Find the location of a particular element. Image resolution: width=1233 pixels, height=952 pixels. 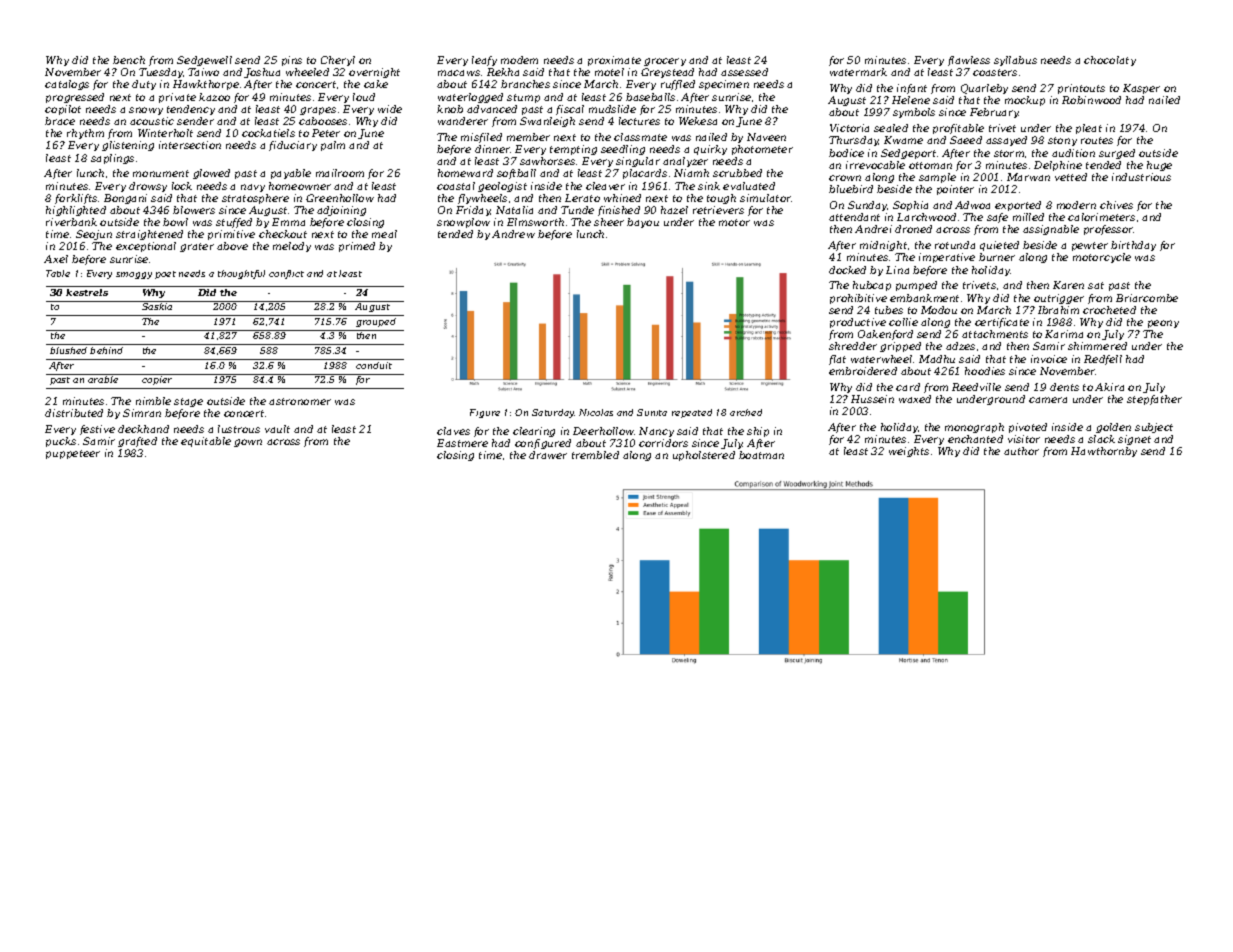

quirky is located at coordinates (710, 150).
